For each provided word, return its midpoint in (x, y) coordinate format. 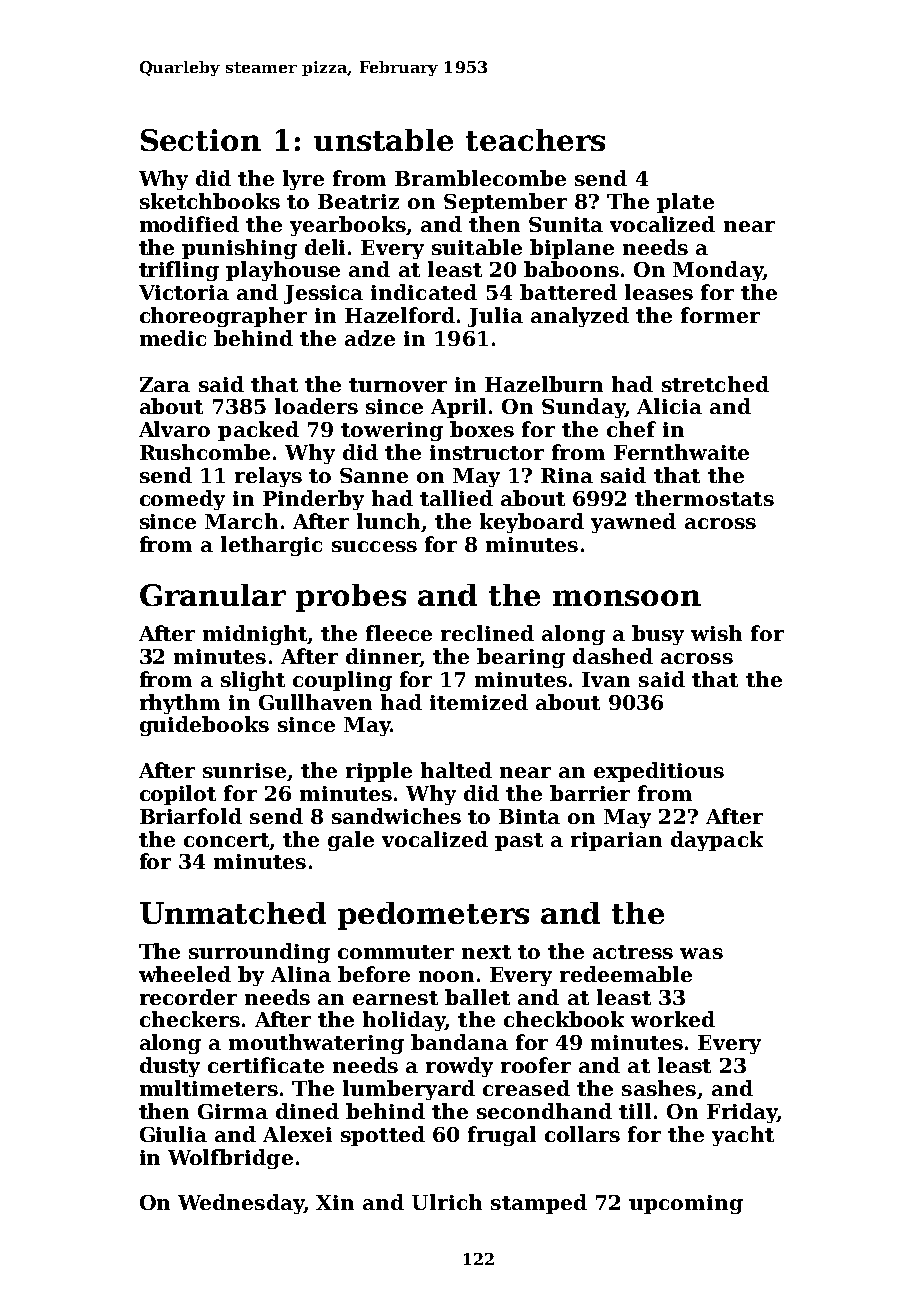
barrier (590, 793)
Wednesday (241, 1204)
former (720, 315)
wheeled (185, 974)
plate (685, 203)
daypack (717, 841)
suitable (477, 247)
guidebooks (204, 726)
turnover (398, 385)
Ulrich (447, 1202)
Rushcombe (205, 452)
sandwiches (396, 816)
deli (325, 247)
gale (351, 841)
